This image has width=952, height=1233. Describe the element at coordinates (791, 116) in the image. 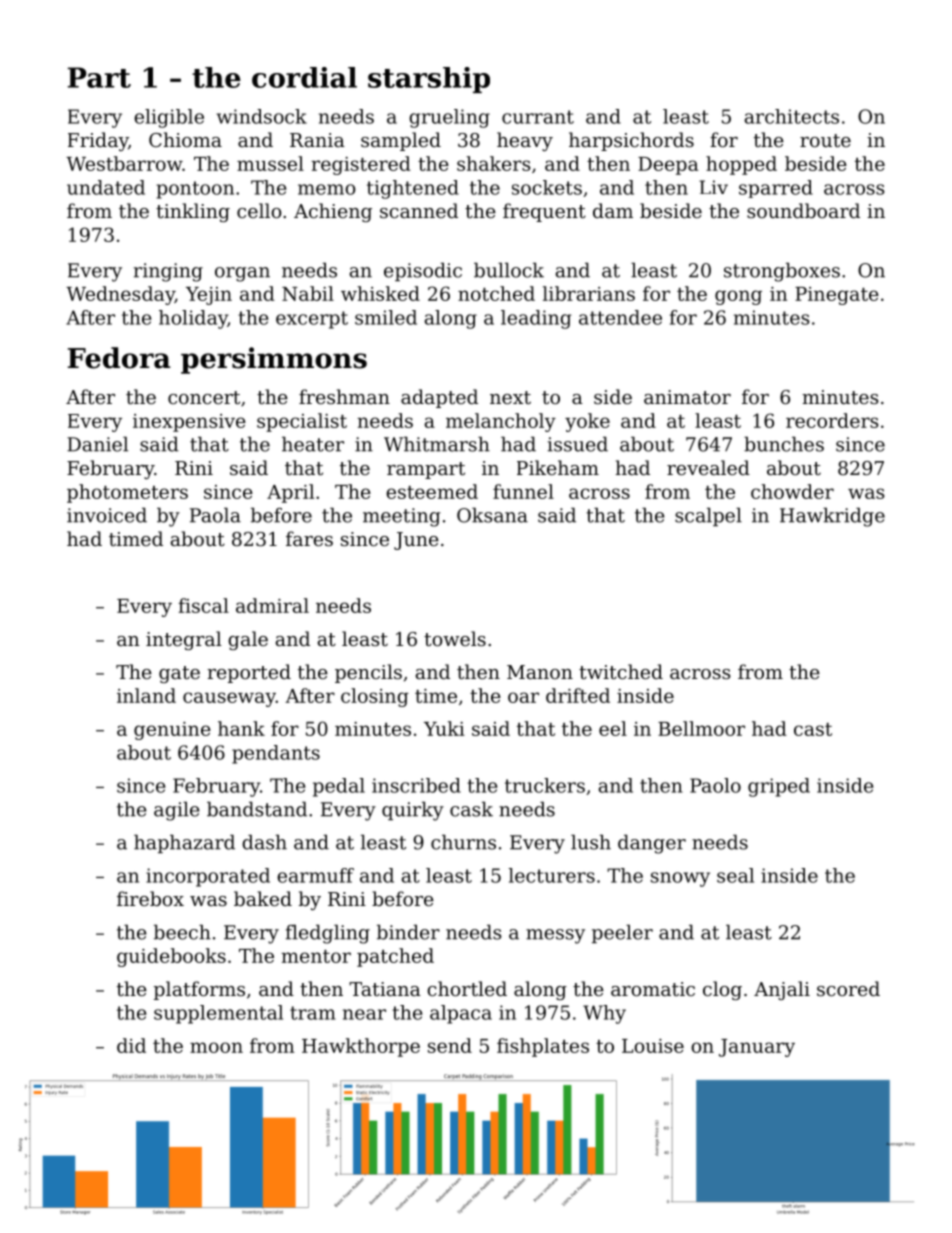

I see `architects` at that location.
